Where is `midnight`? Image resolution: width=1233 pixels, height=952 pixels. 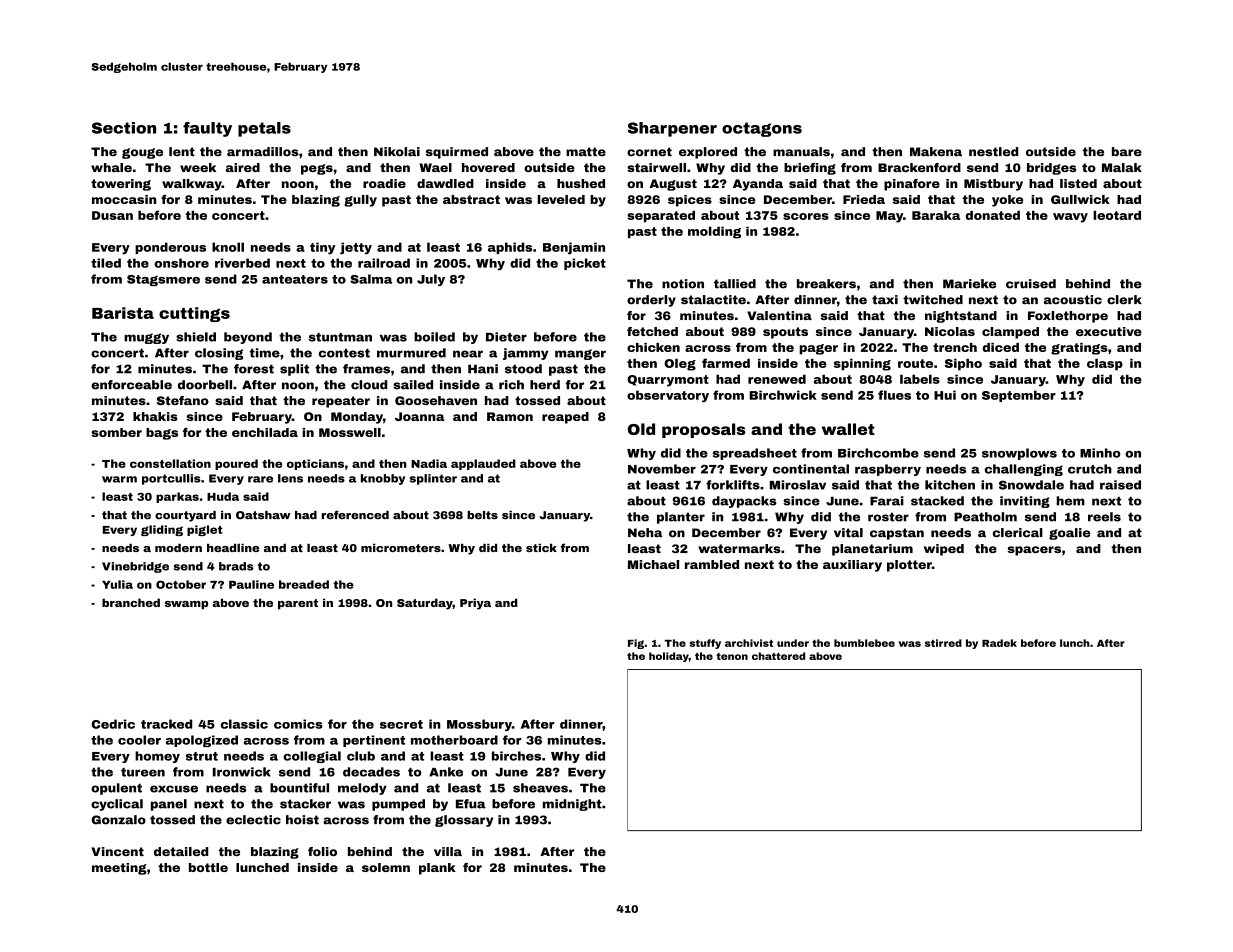
midnight is located at coordinates (572, 805).
